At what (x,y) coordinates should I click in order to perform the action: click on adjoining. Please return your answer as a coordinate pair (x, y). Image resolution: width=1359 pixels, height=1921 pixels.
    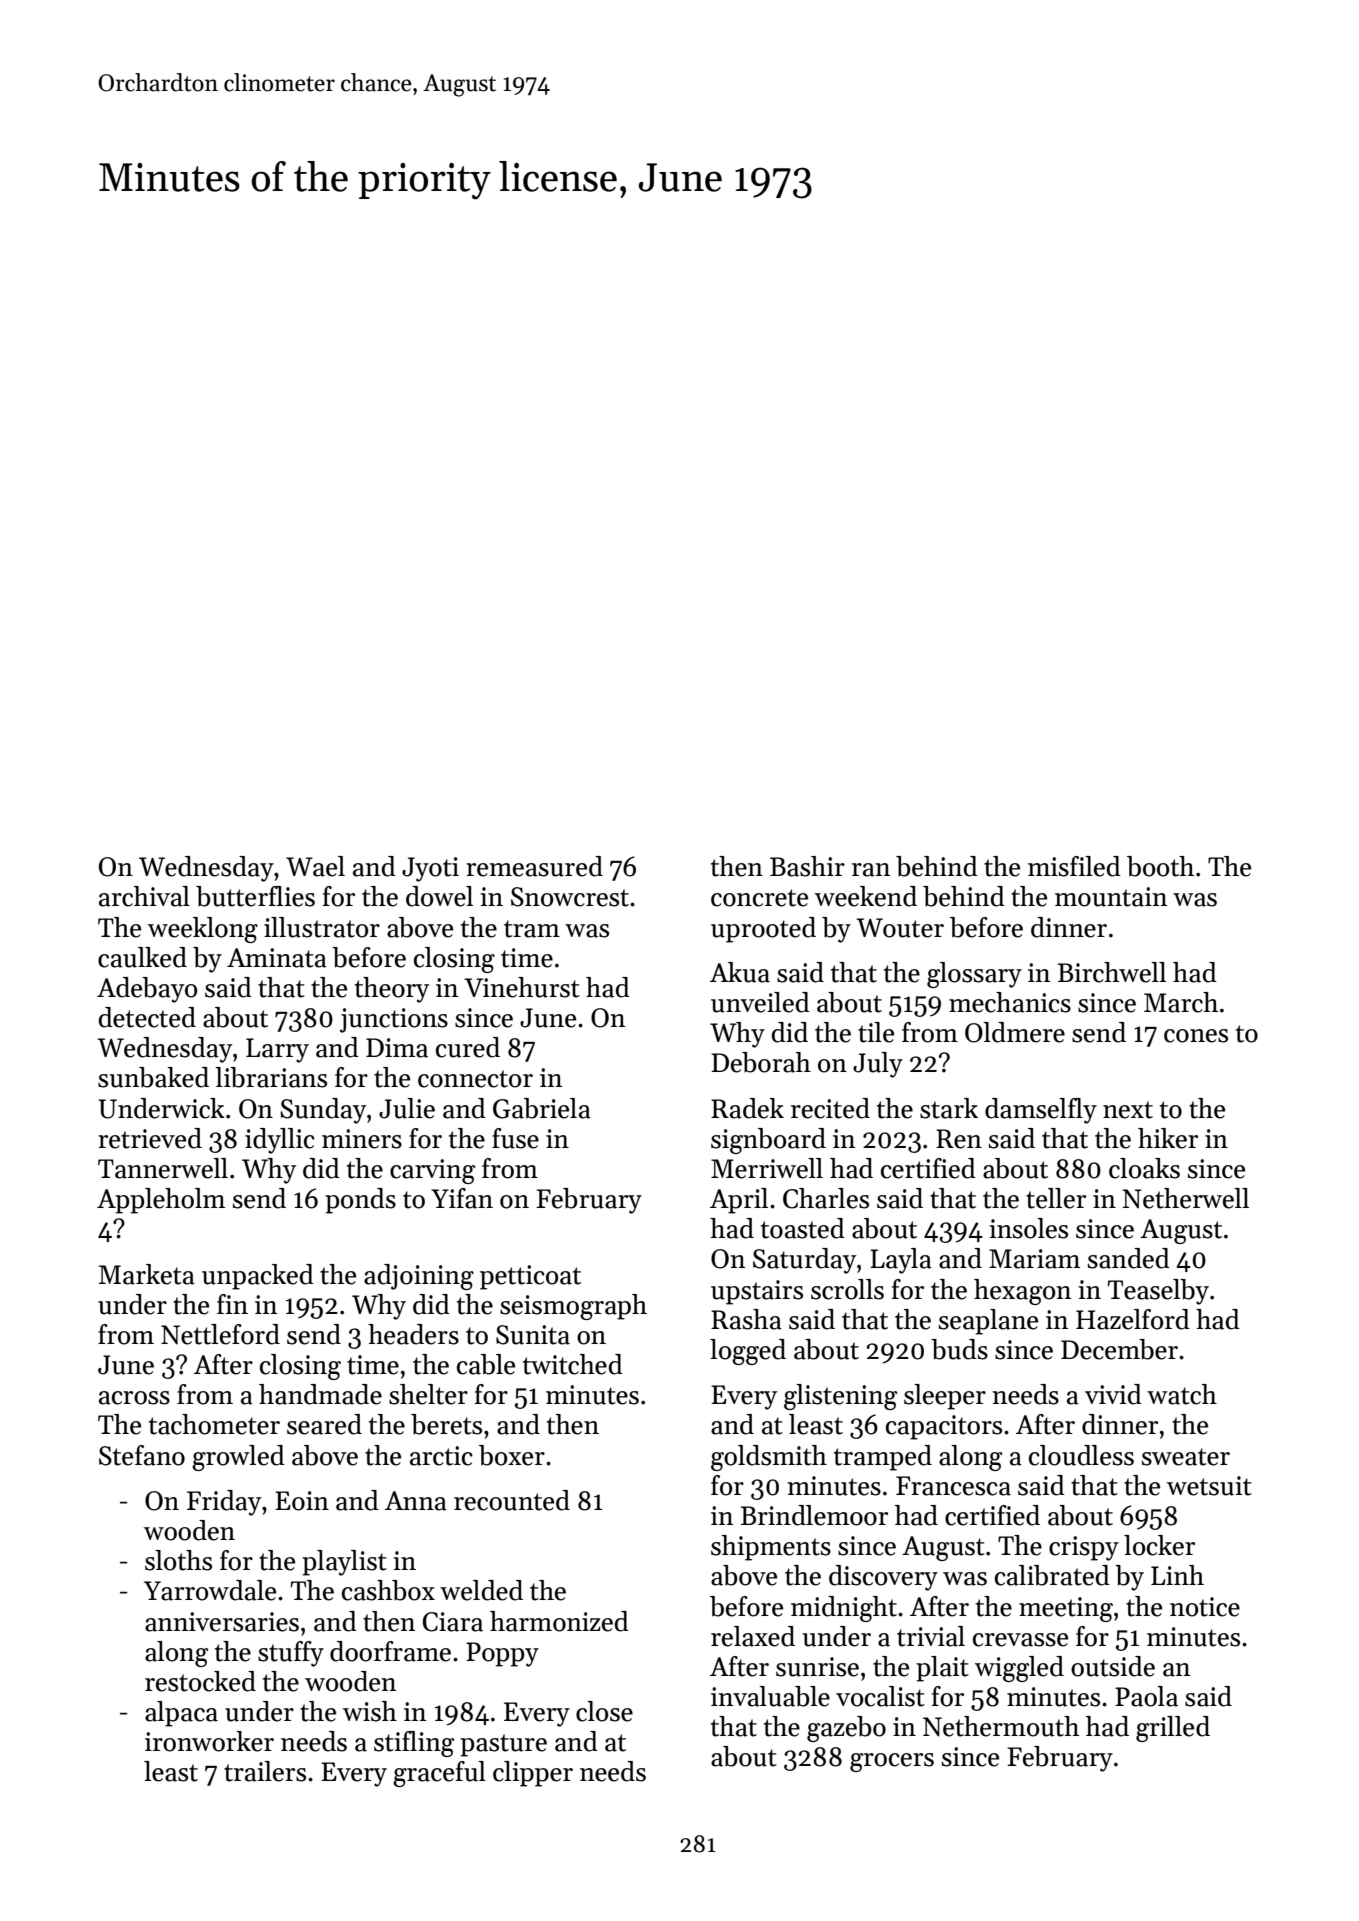
    Looking at the image, I should click on (419, 1277).
